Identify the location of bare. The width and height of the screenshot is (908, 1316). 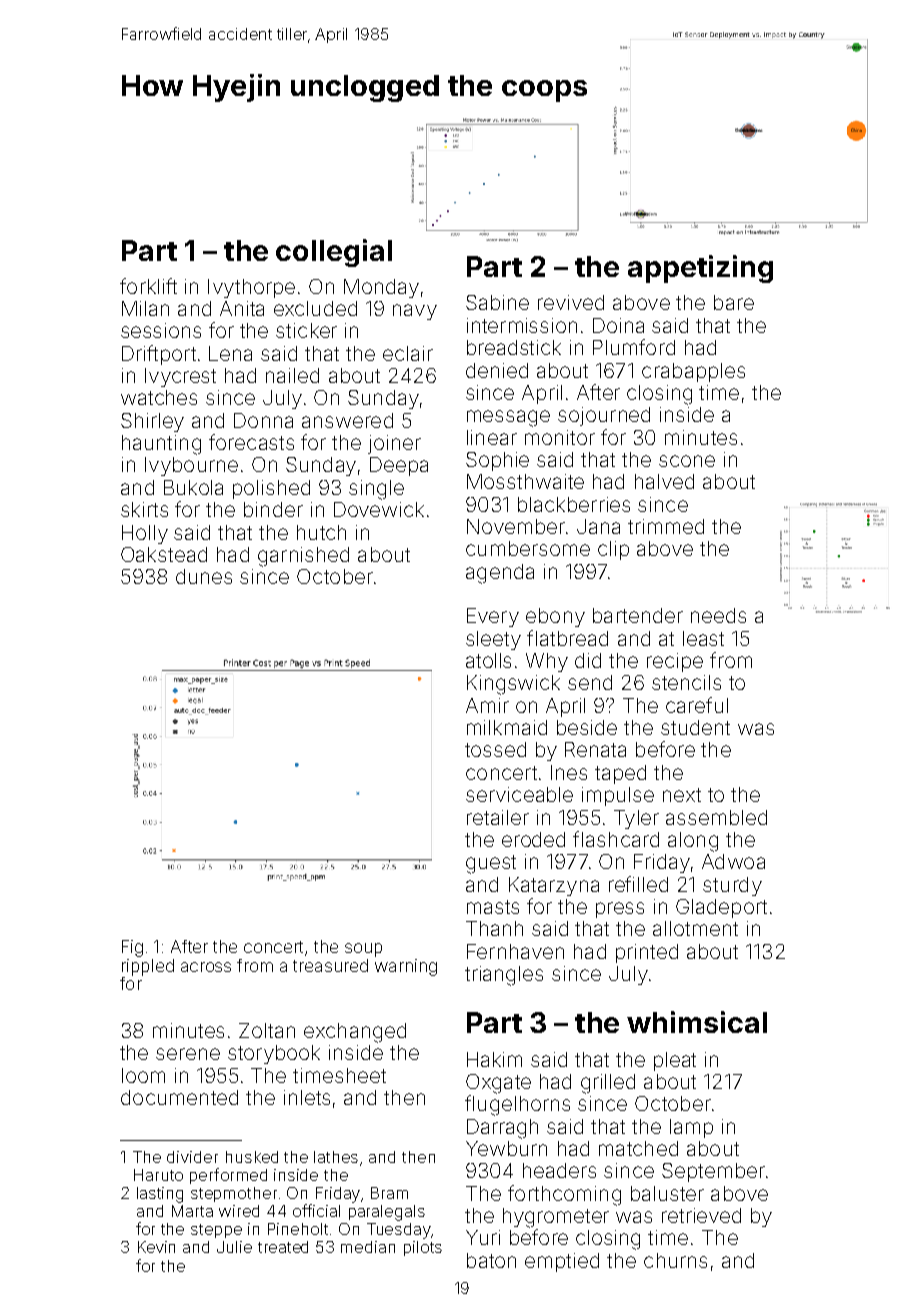
(734, 302).
